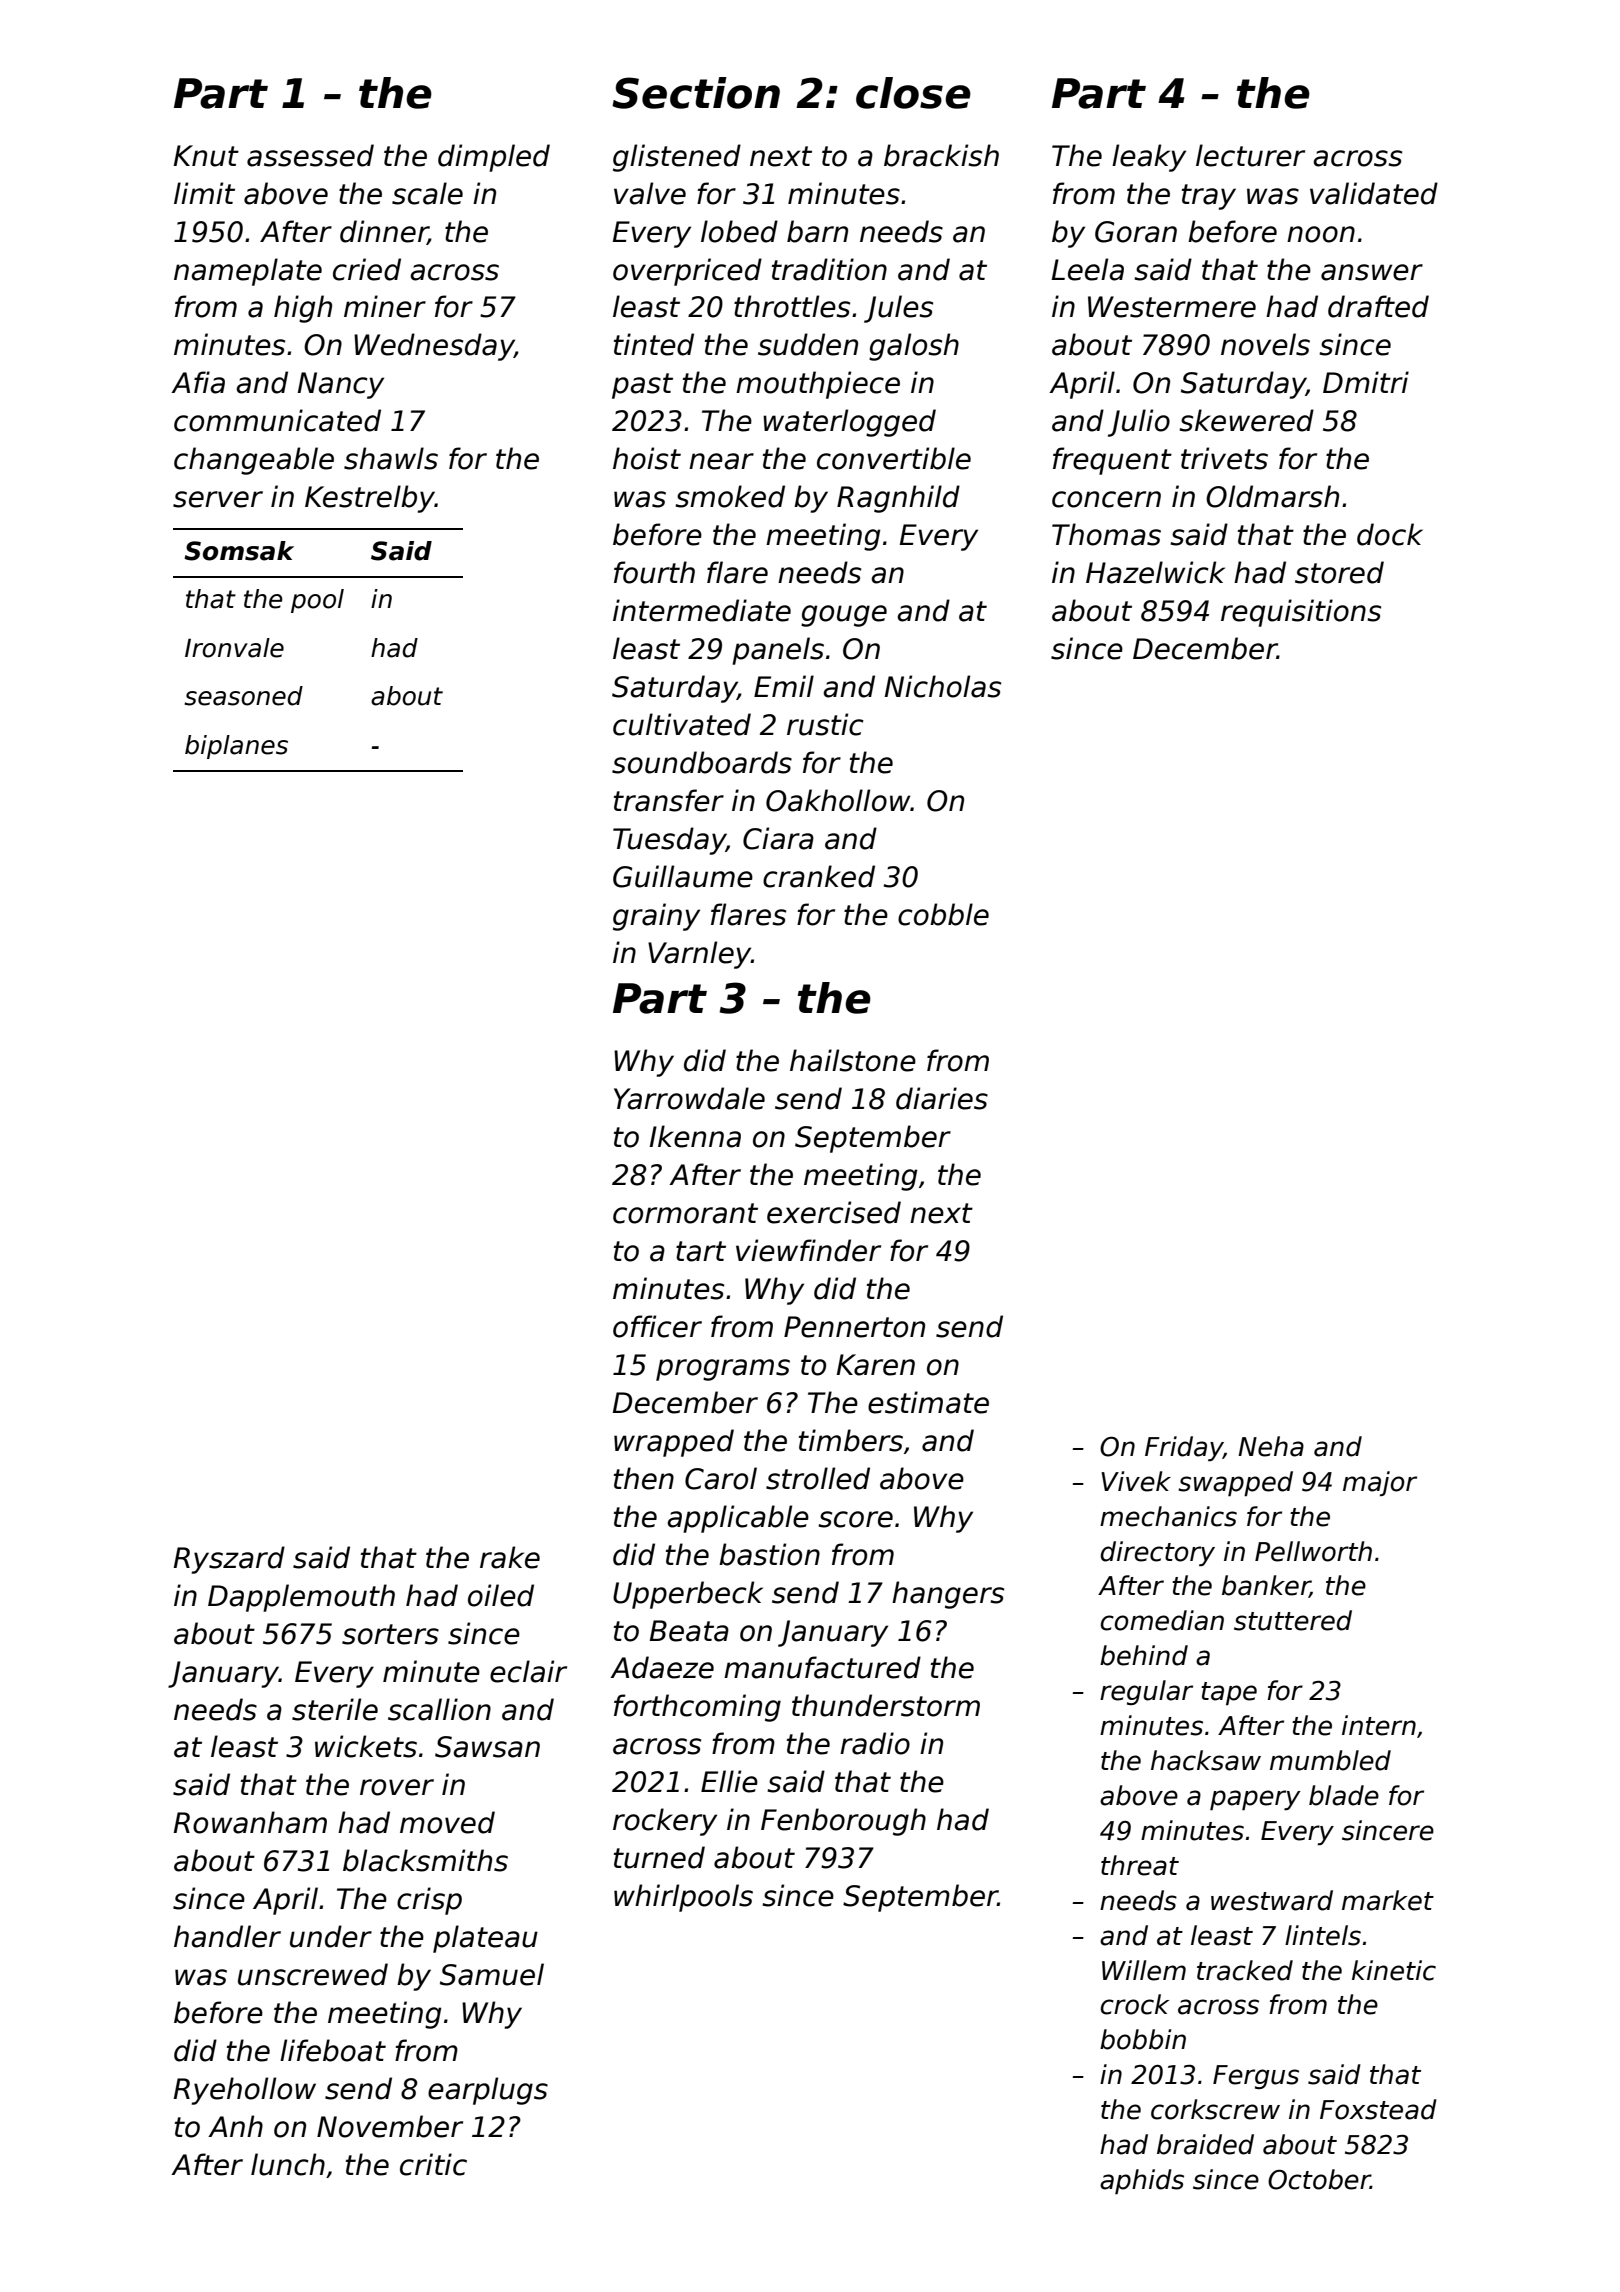  I want to click on intermediate, so click(702, 610).
